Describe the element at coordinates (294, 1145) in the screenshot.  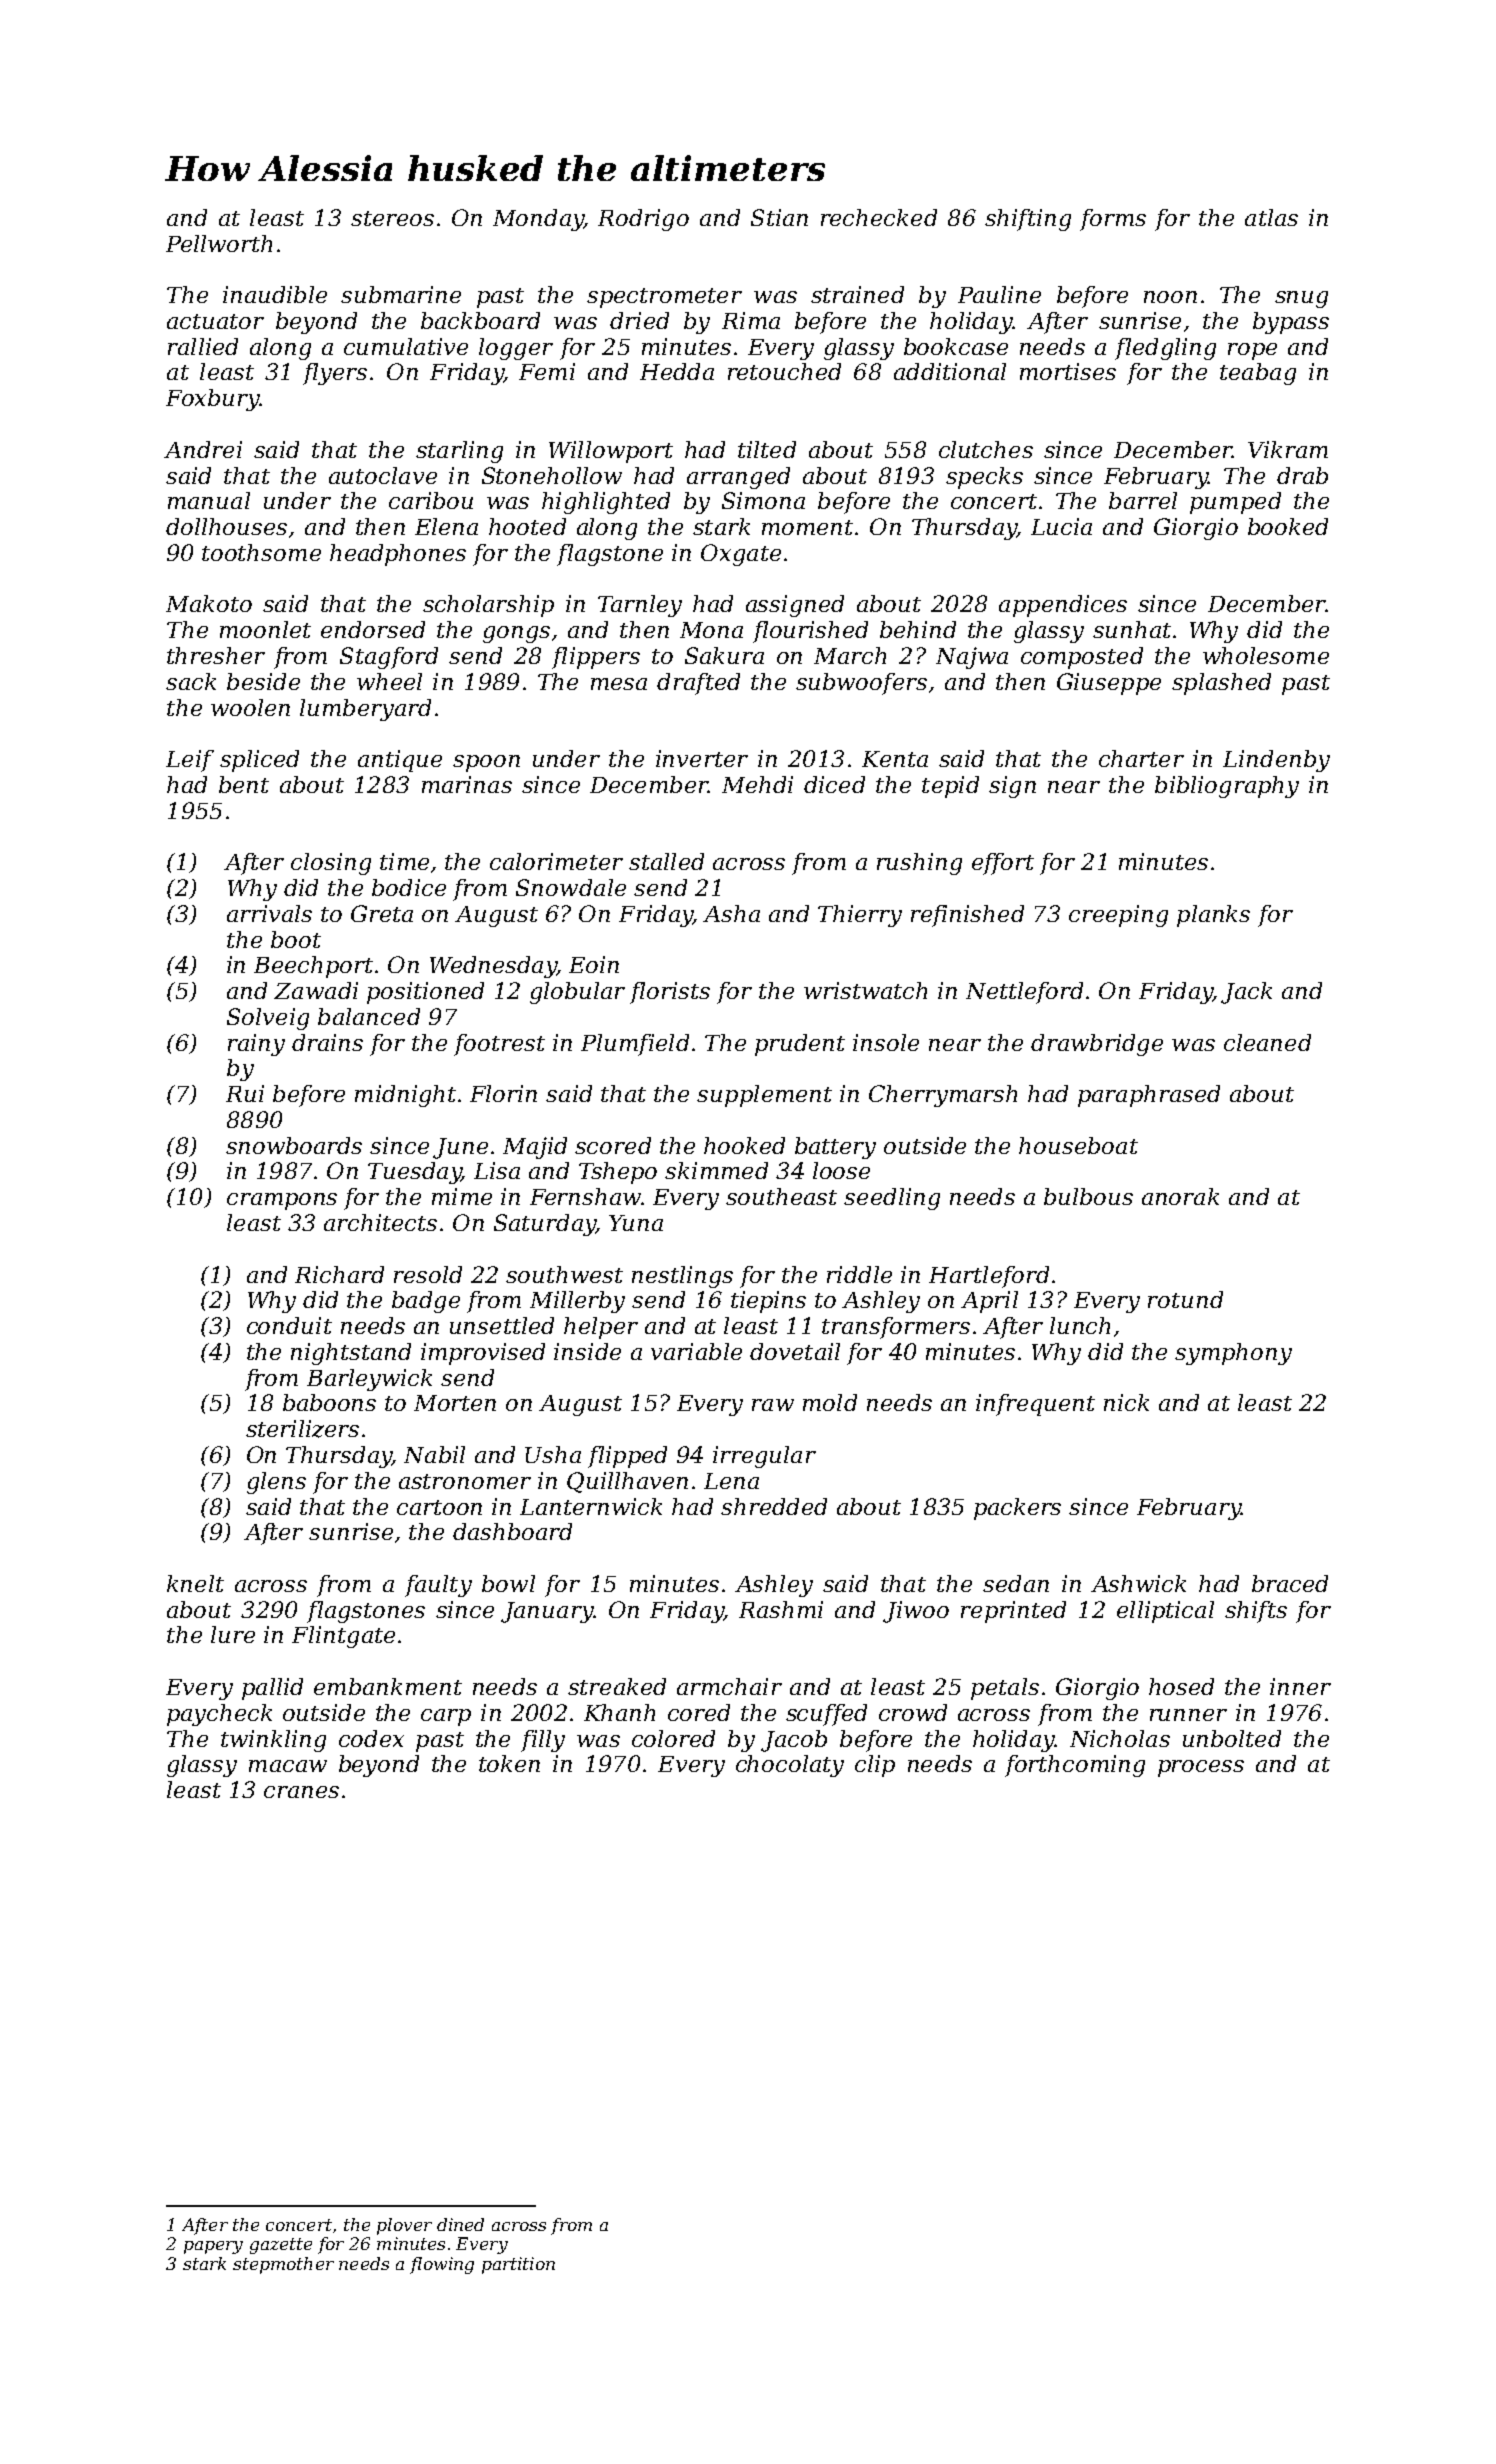
I see `snowboards` at that location.
